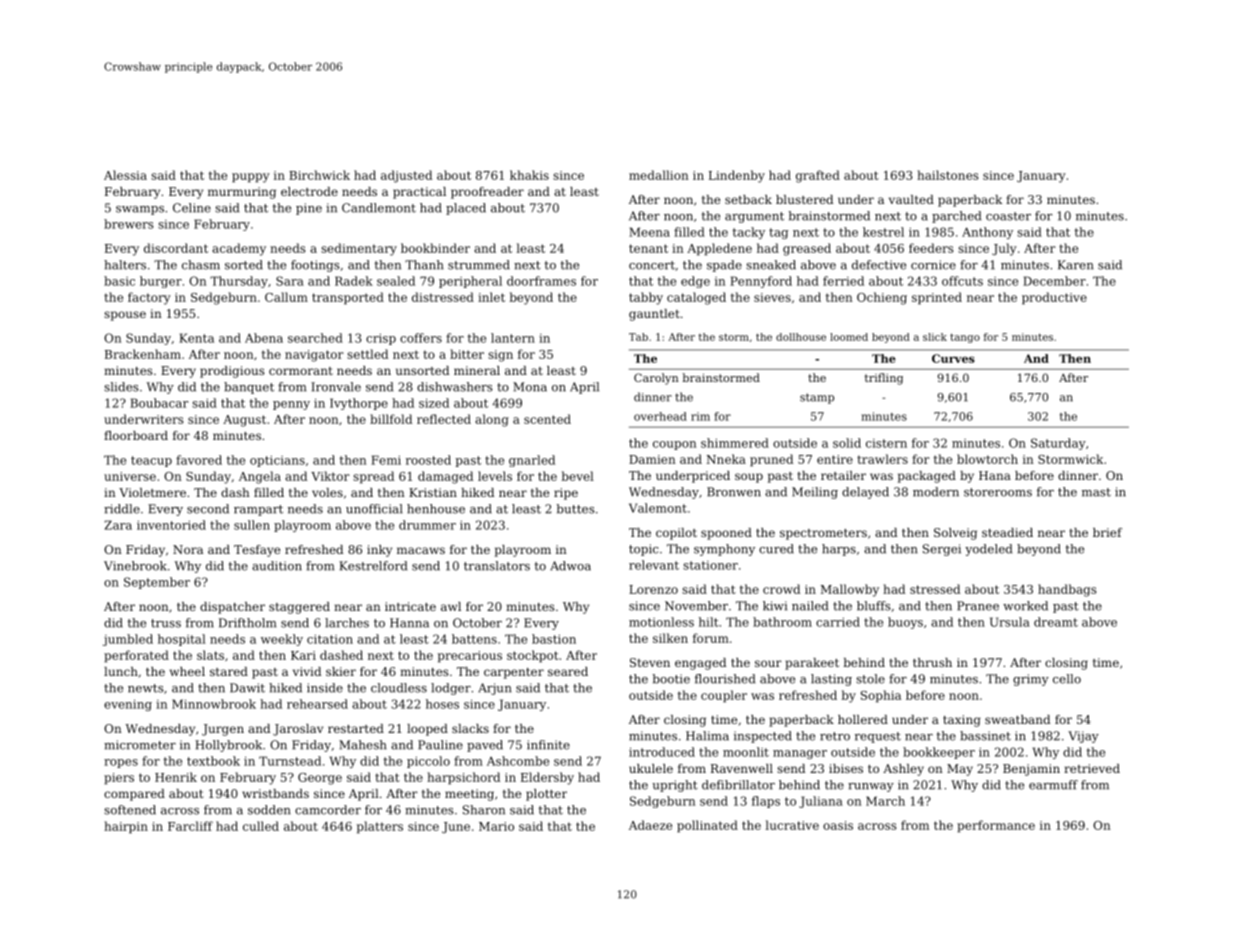 The height and width of the document is (952, 1233). Describe the element at coordinates (125, 175) in the document. I see `Alessia` at that location.
